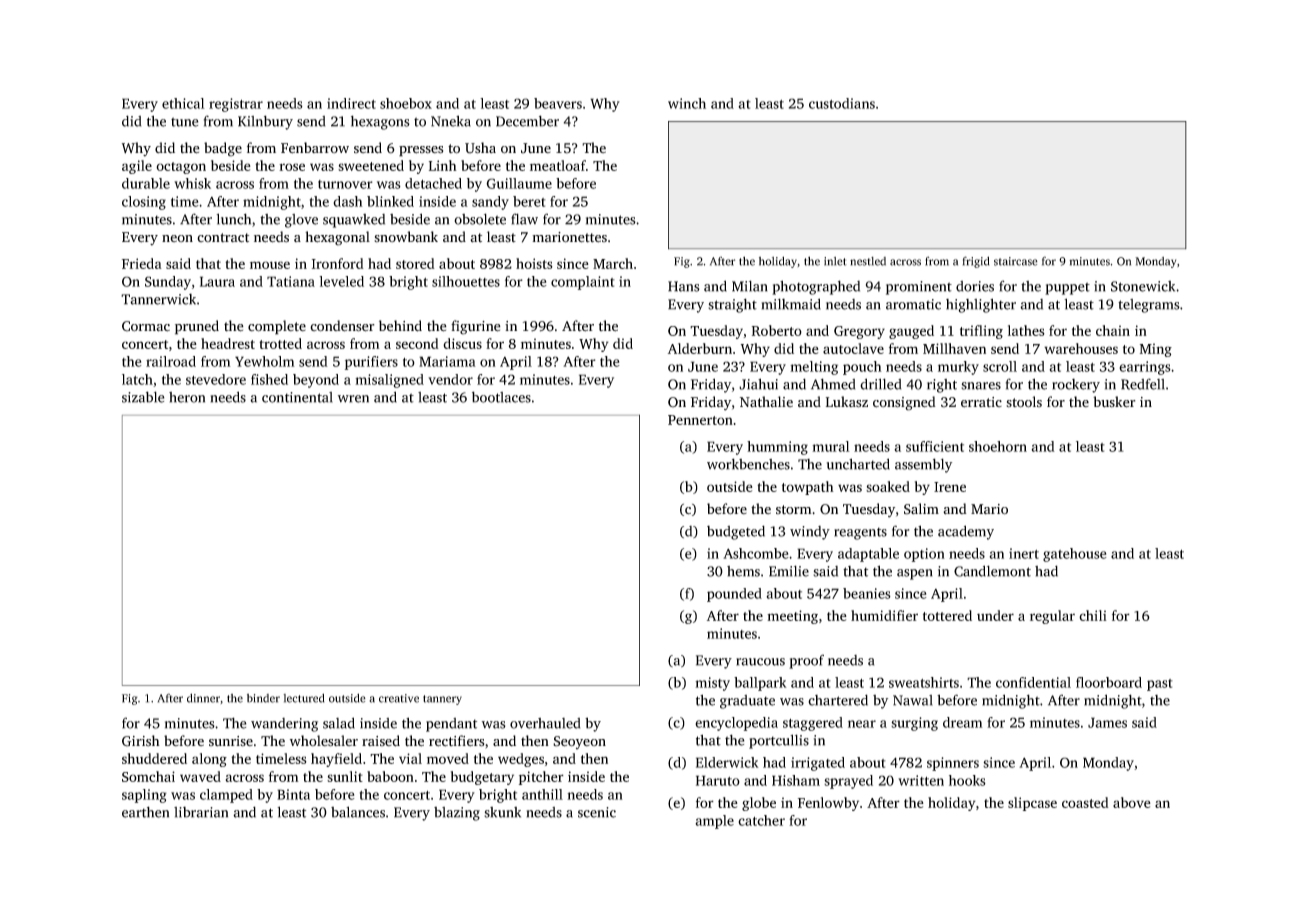 The height and width of the image is (924, 1308). What do you see at coordinates (858, 464) in the image?
I see `uncharted` at bounding box center [858, 464].
